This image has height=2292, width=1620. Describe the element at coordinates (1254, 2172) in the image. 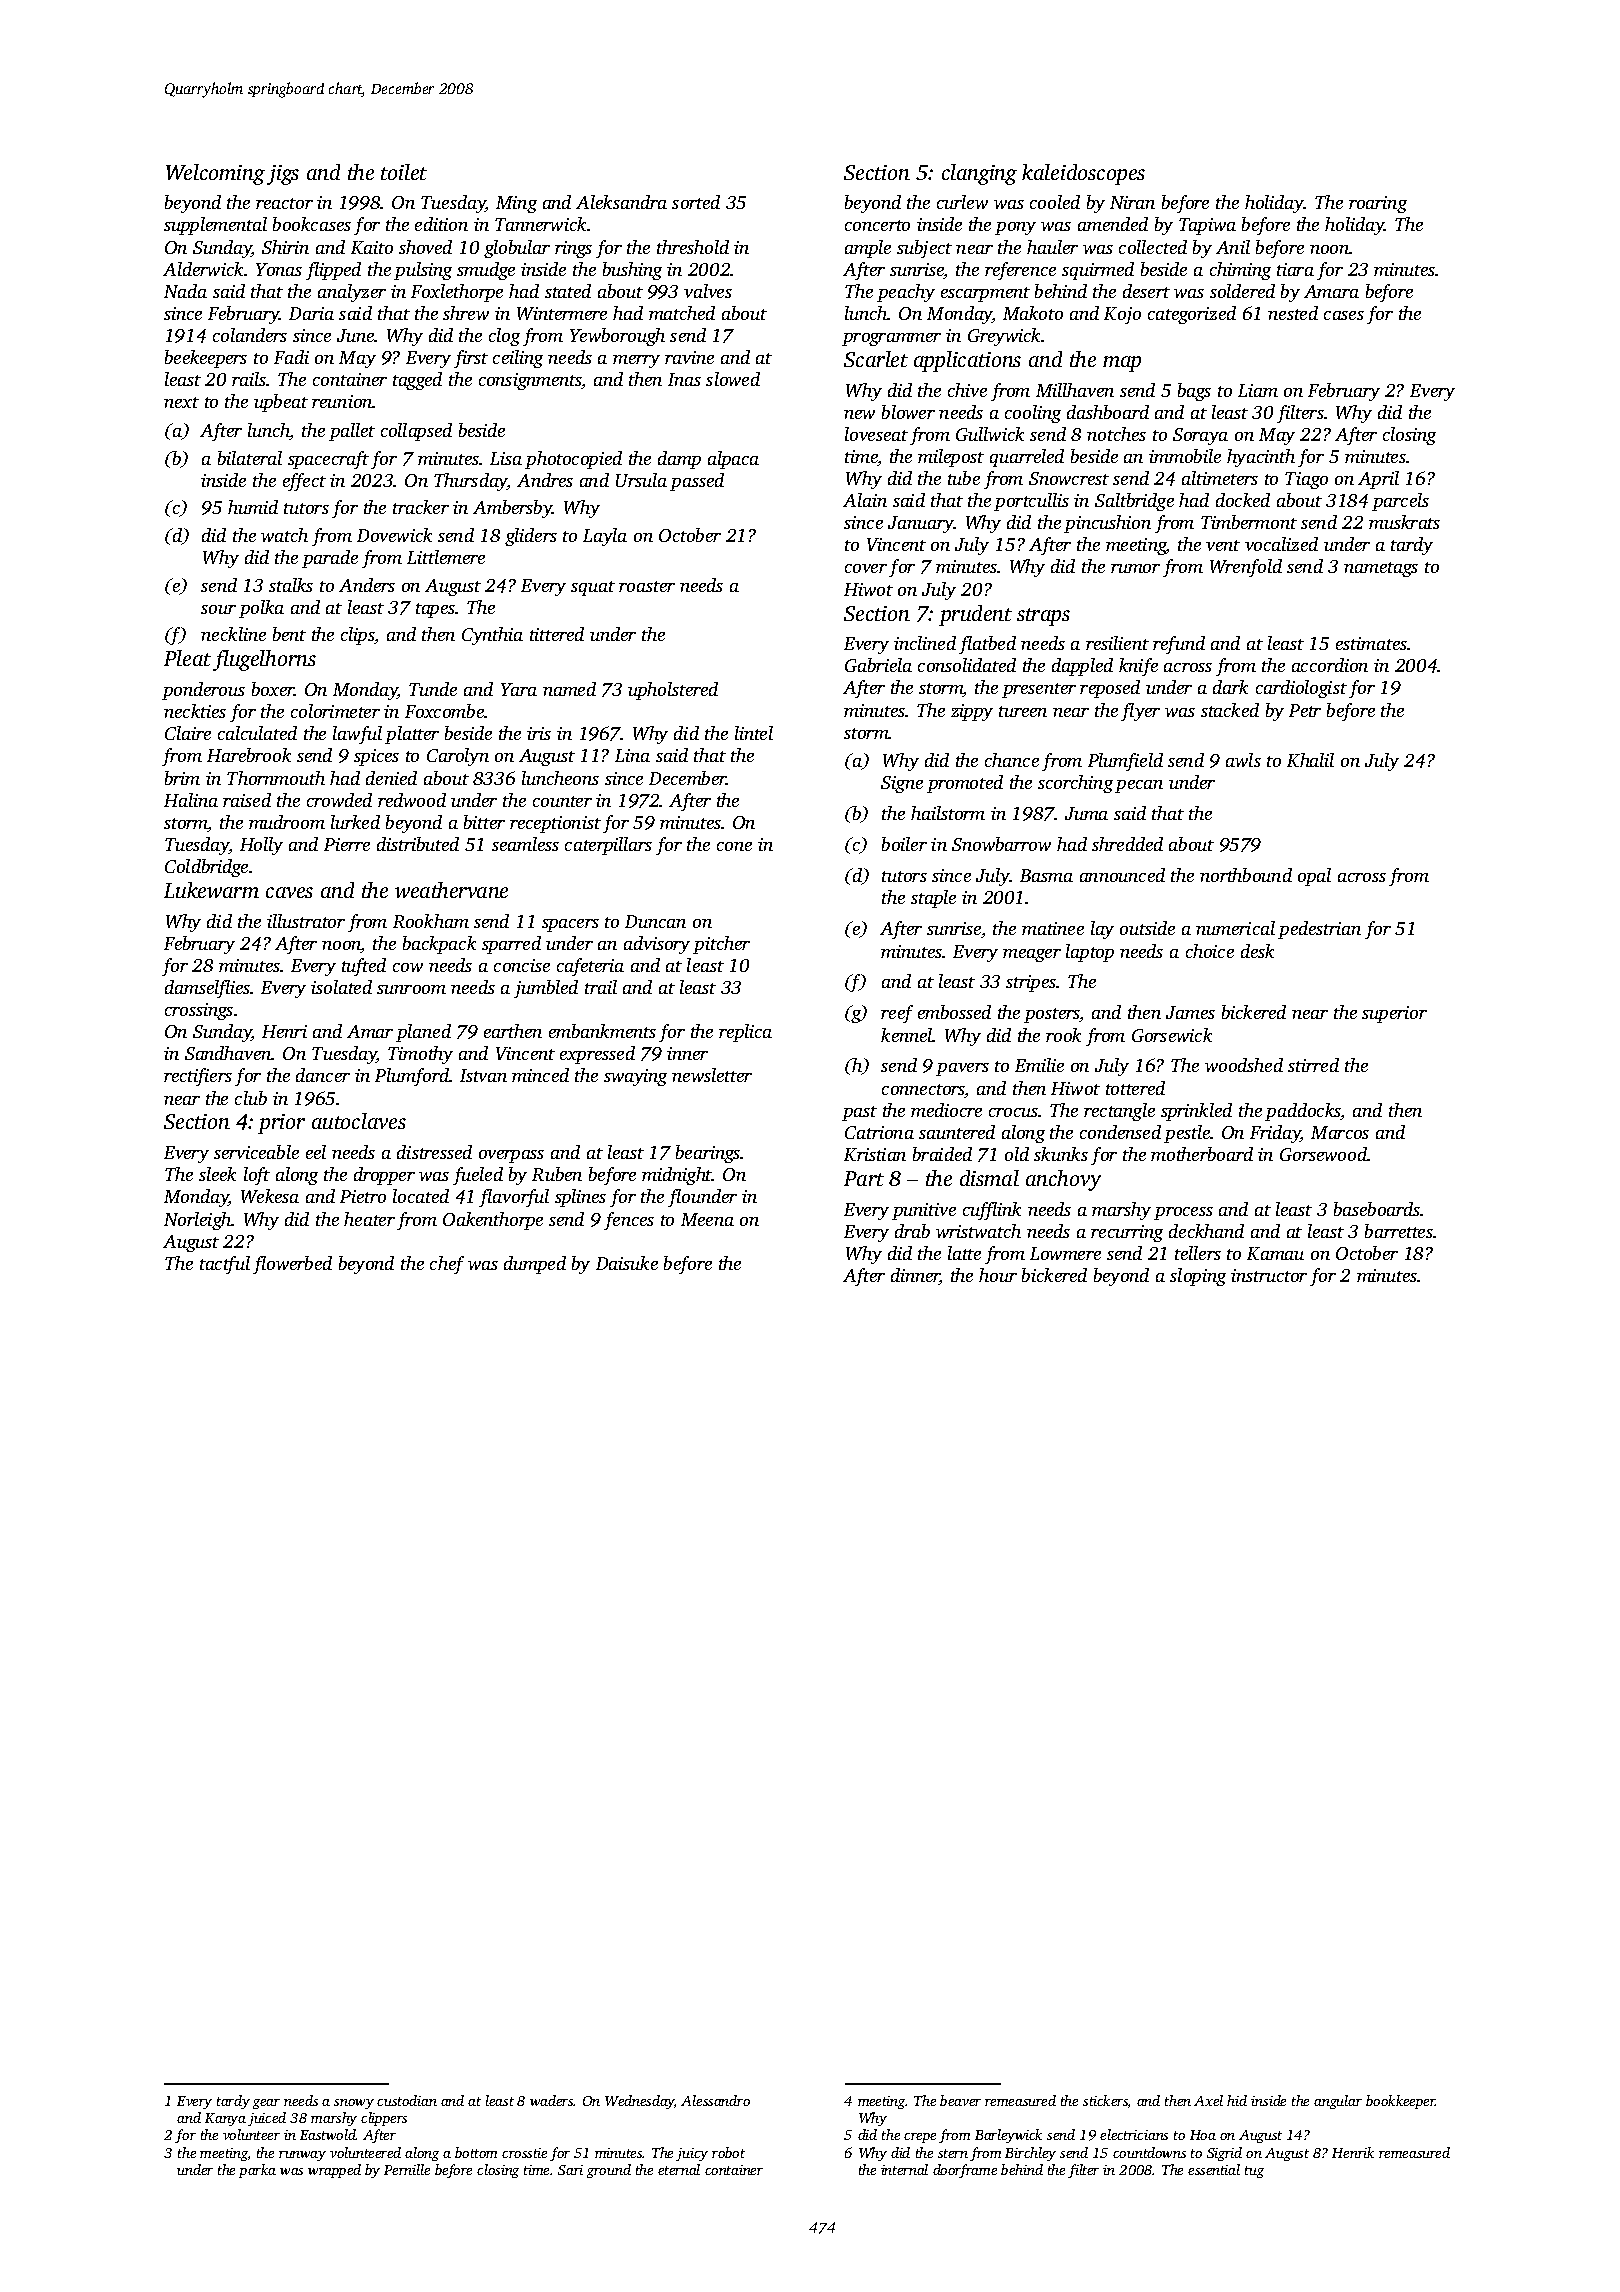

I see `tug` at that location.
